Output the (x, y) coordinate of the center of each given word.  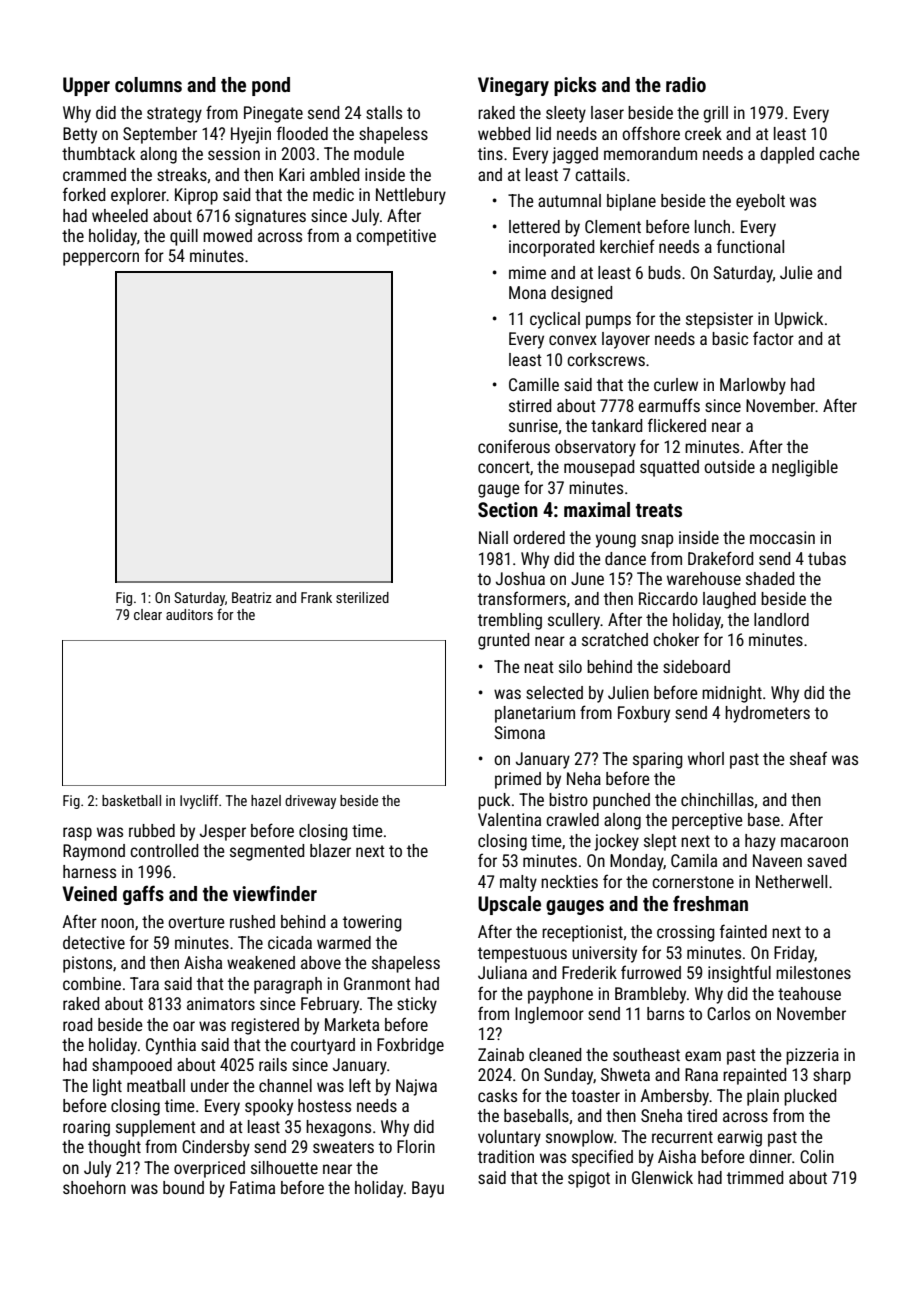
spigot (589, 1179)
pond (271, 86)
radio (686, 84)
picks (575, 86)
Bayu (428, 1189)
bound (183, 1187)
